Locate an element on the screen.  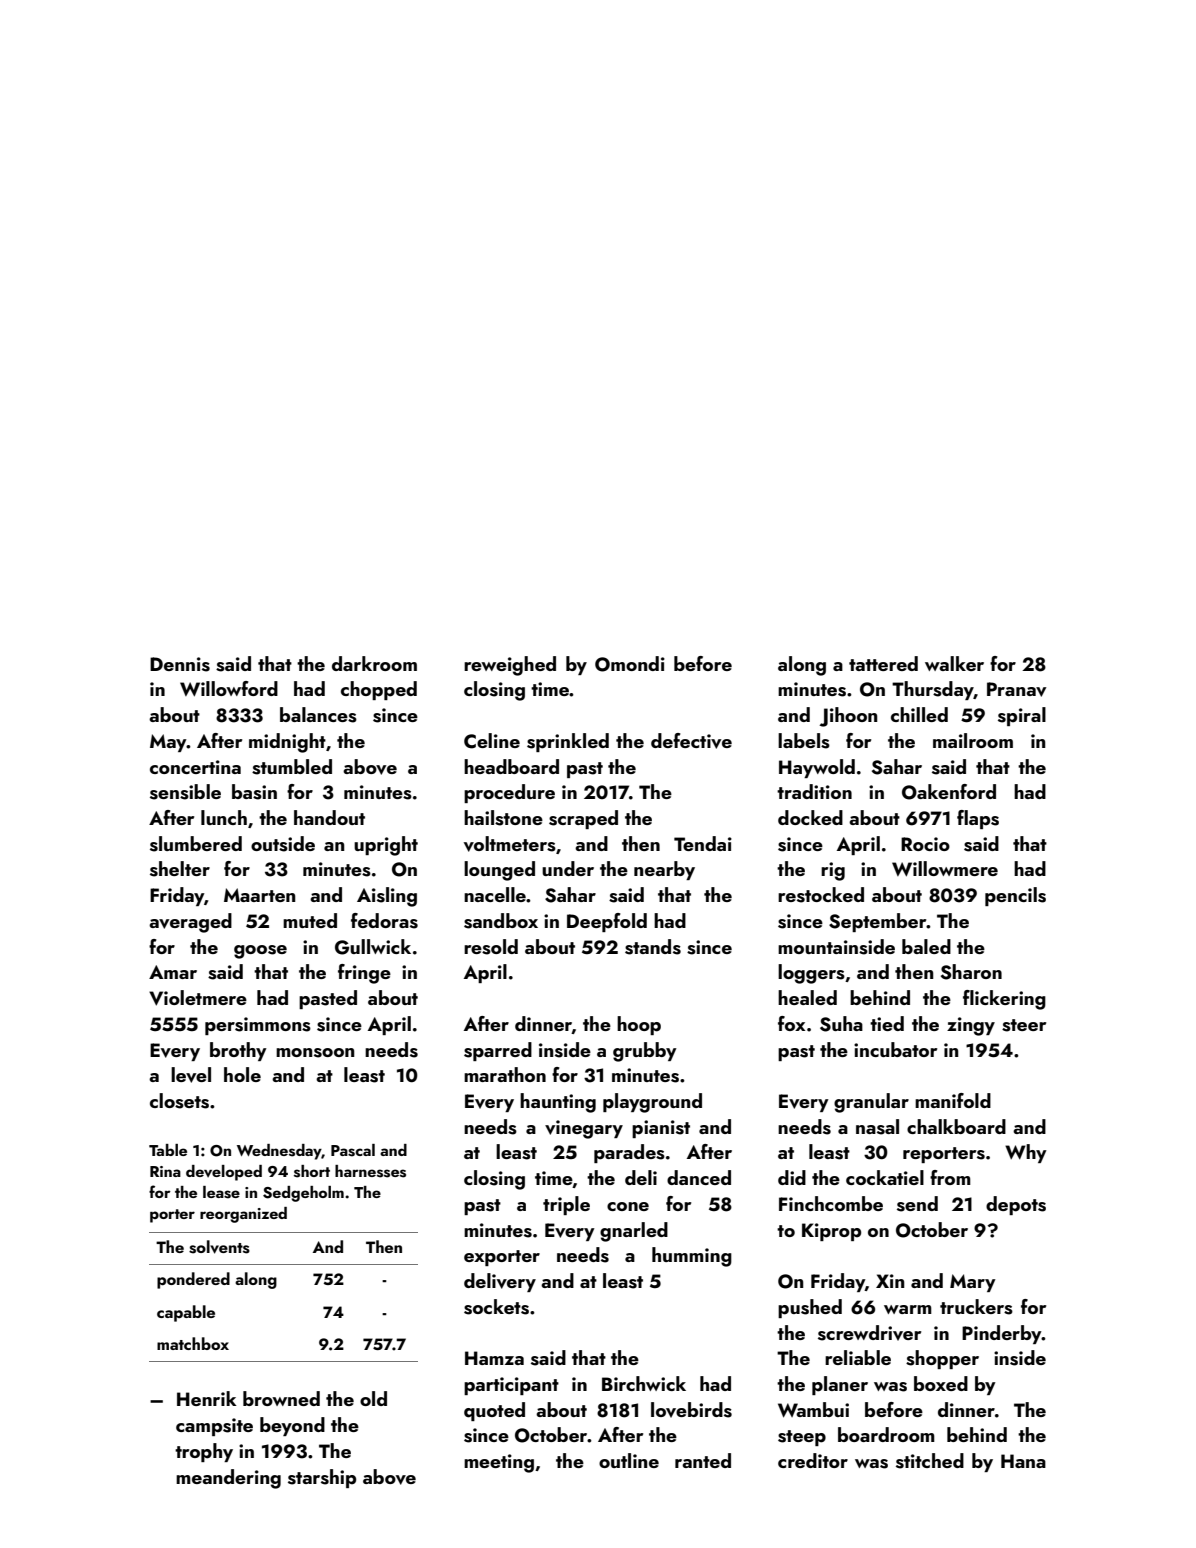
Suha is located at coordinates (841, 1024).
